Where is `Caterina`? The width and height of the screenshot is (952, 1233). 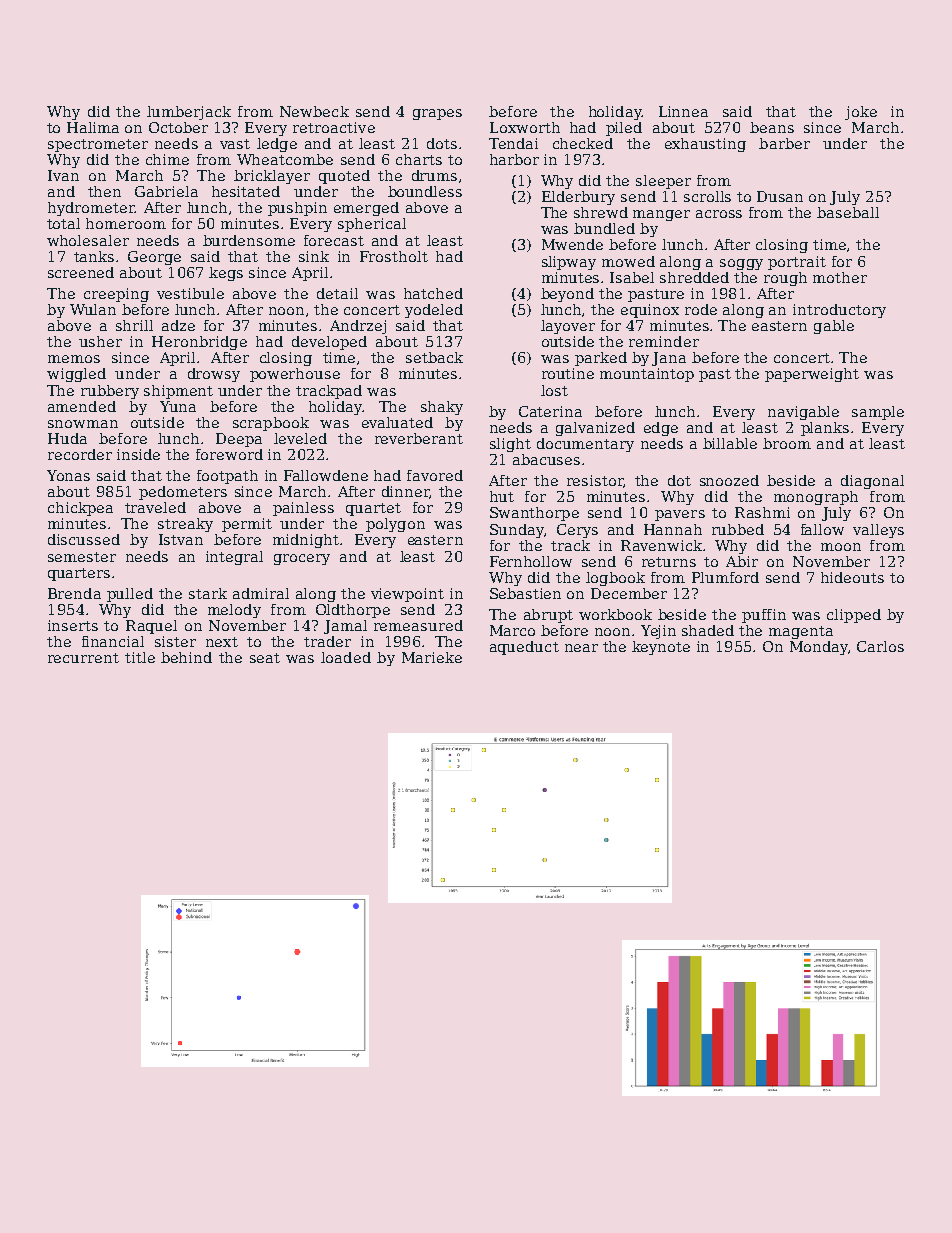
Caterina is located at coordinates (550, 411).
